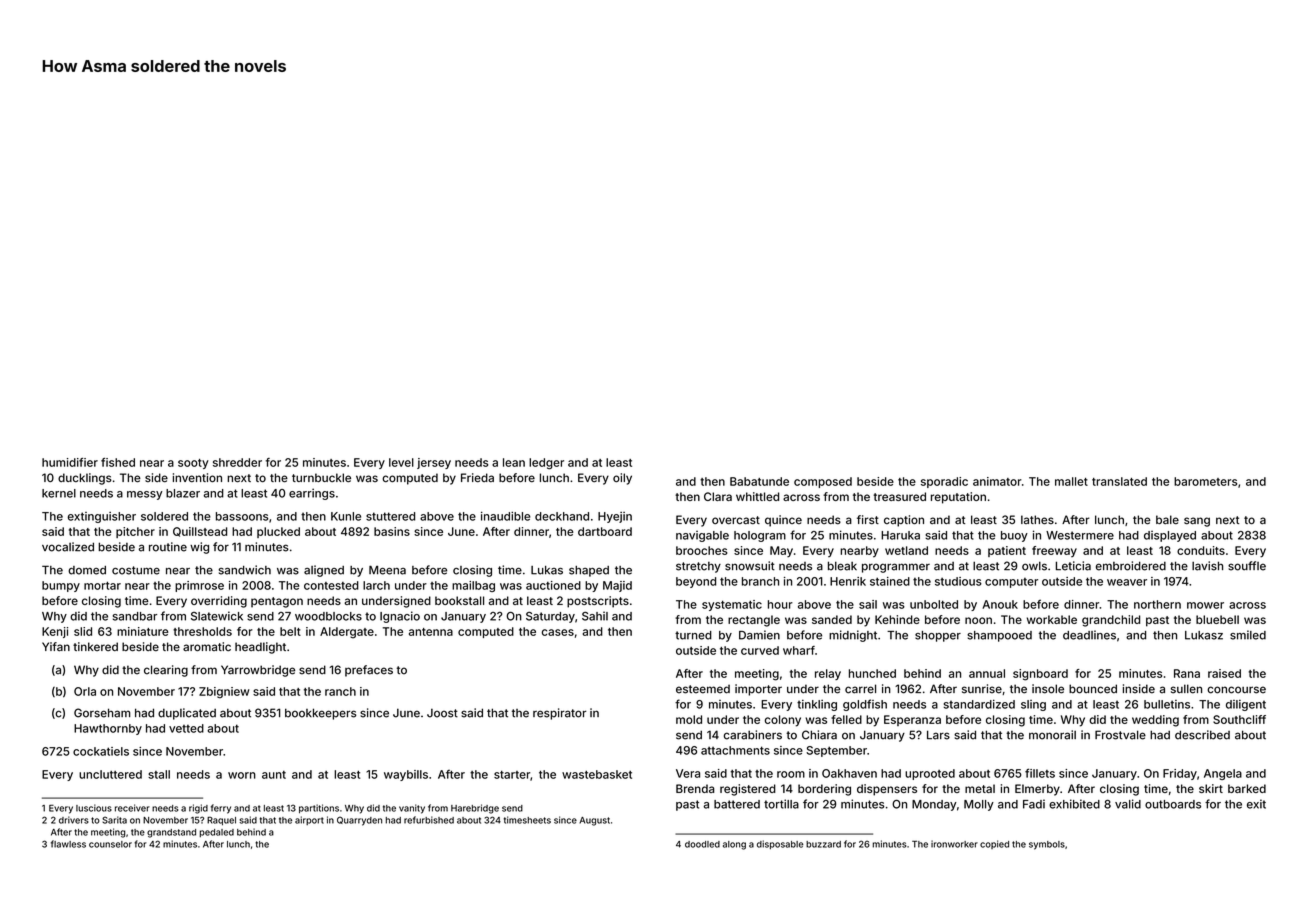  I want to click on barometers, so click(1205, 481).
